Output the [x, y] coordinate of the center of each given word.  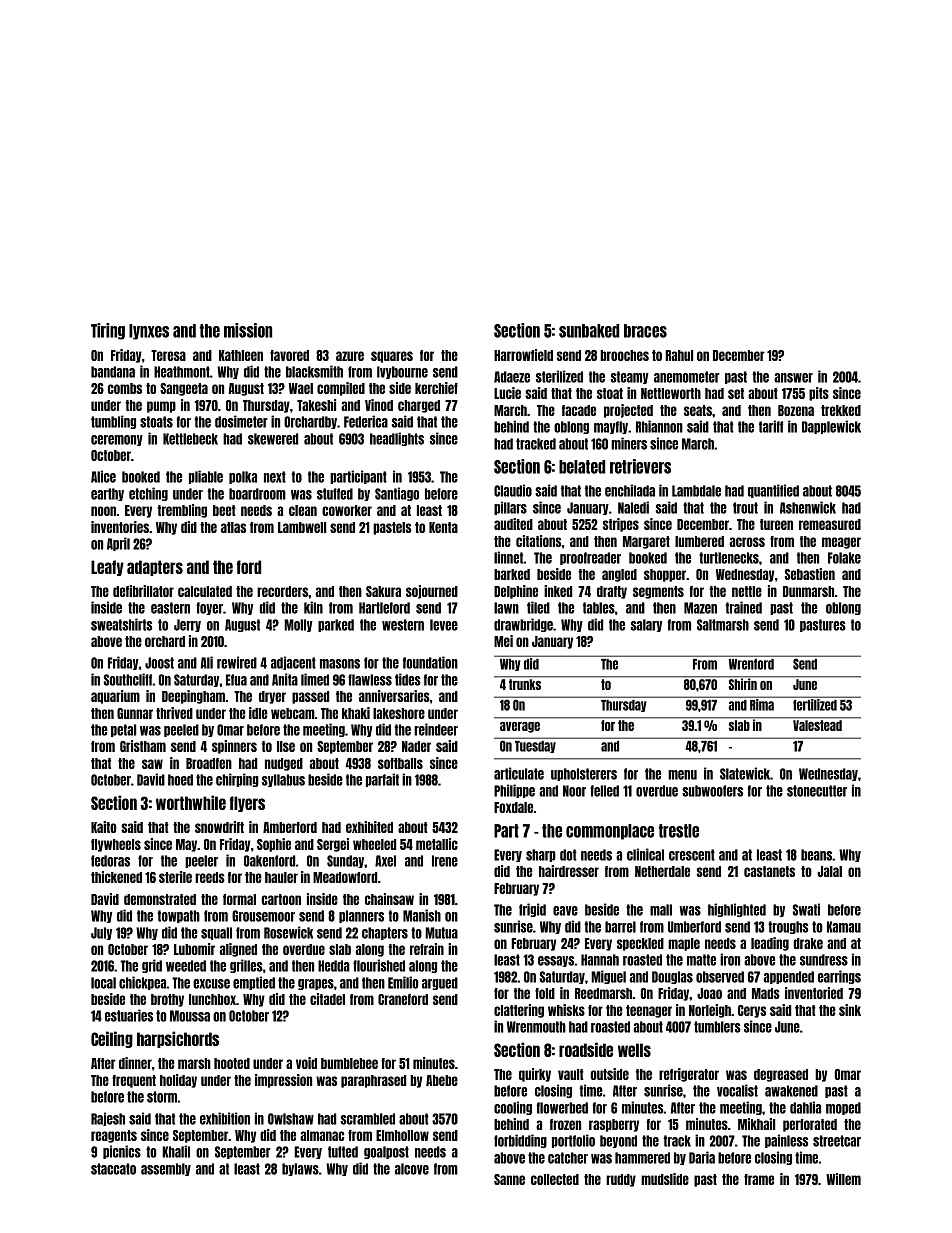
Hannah [600, 960]
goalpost [386, 1152]
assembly [166, 1169]
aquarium [115, 697]
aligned [238, 950]
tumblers [717, 1027]
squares [392, 357]
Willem [843, 1179]
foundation [430, 662]
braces [645, 331]
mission [248, 330]
